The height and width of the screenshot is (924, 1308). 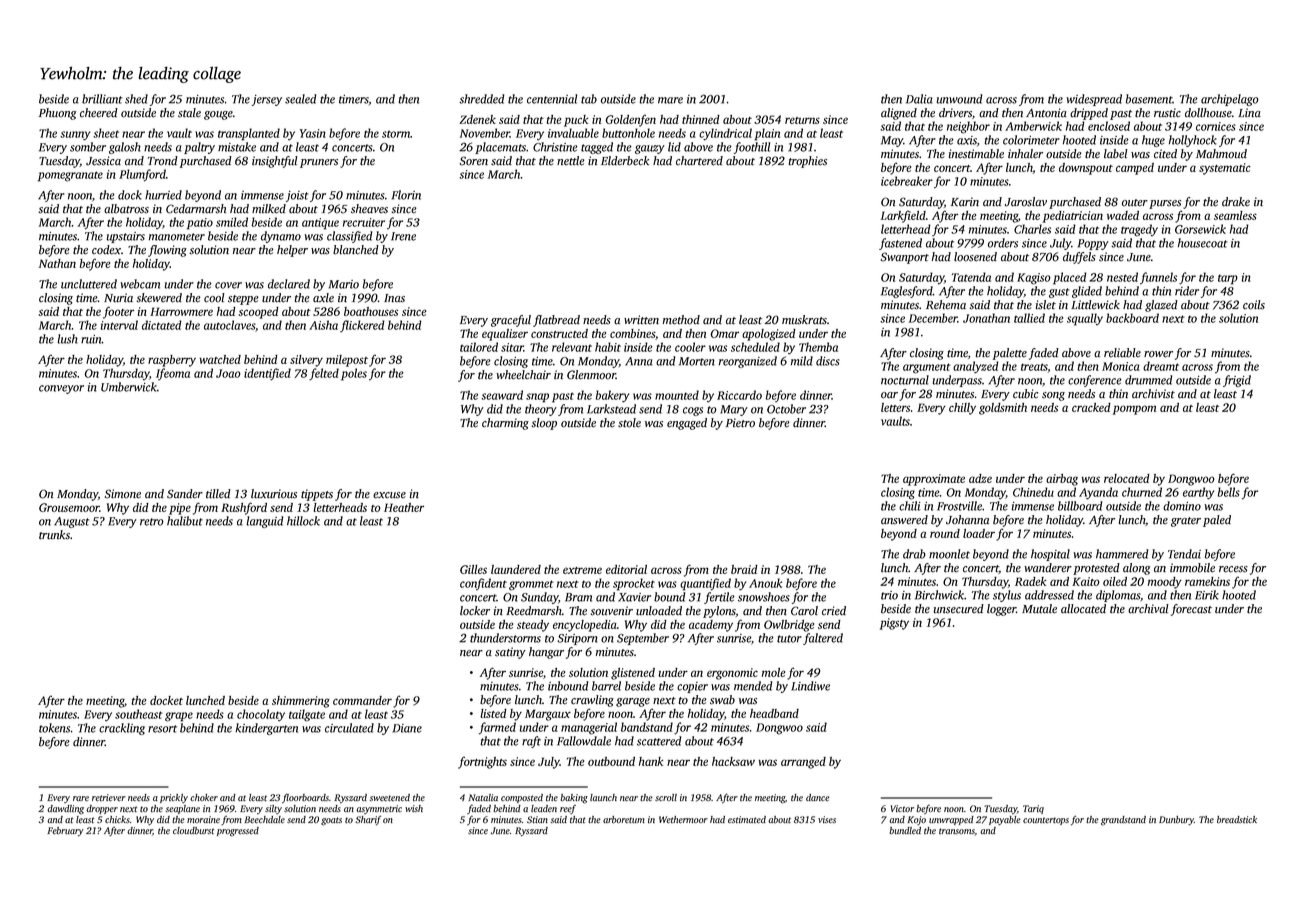 I want to click on southeast, so click(x=139, y=714).
